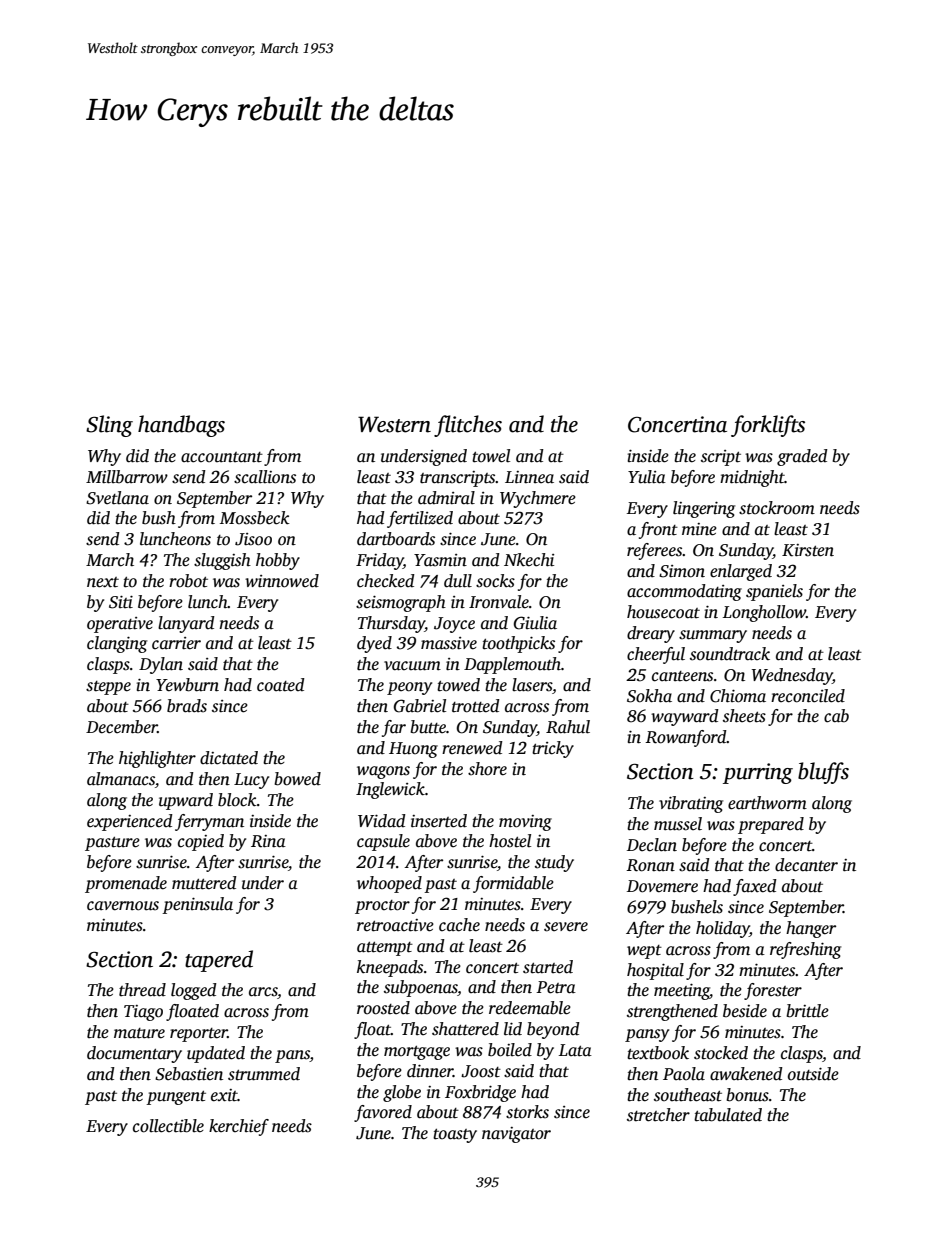 The image size is (952, 1233). What do you see at coordinates (428, 727) in the document?
I see `butte` at bounding box center [428, 727].
